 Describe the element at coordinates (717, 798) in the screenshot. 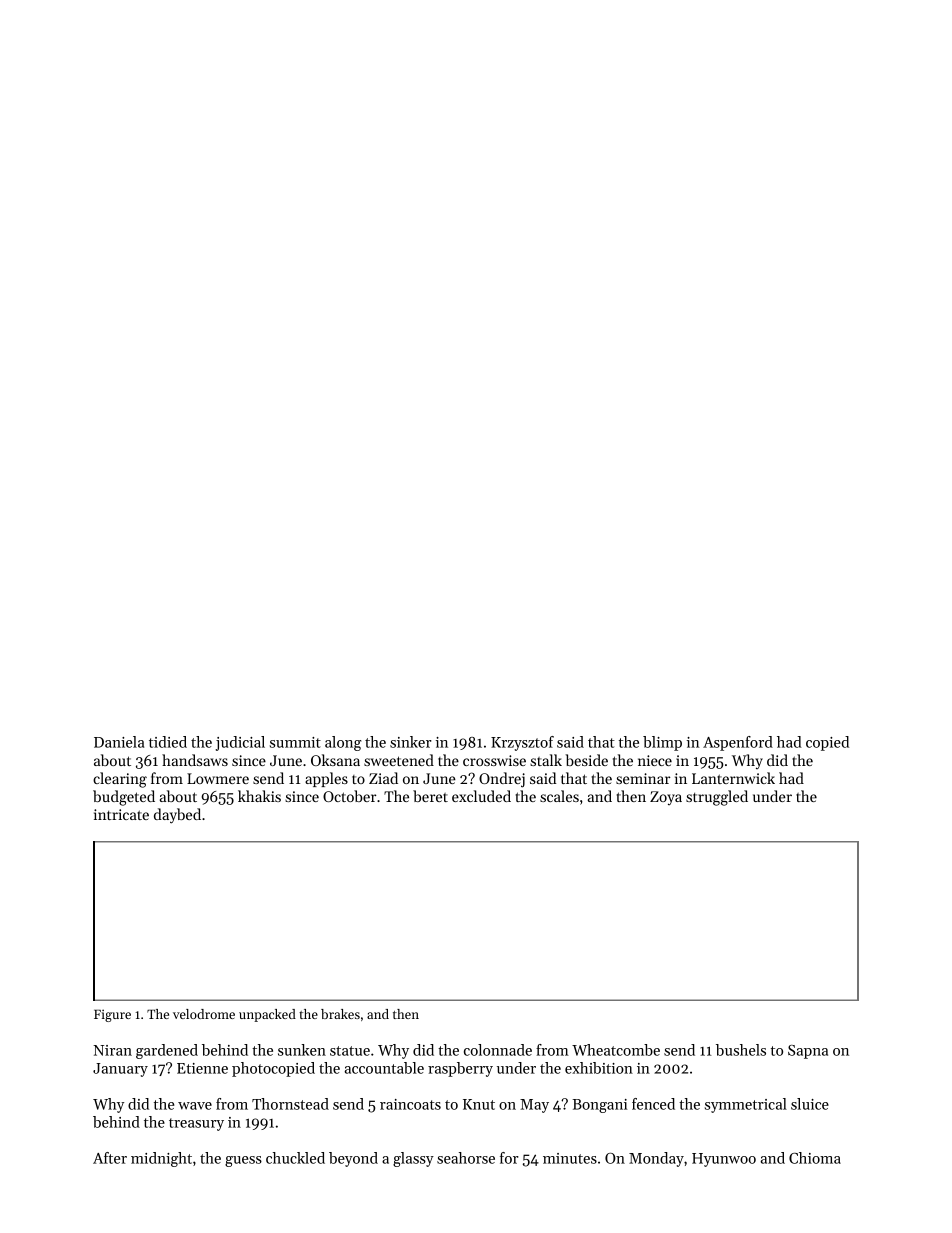

I see `struggled` at that location.
